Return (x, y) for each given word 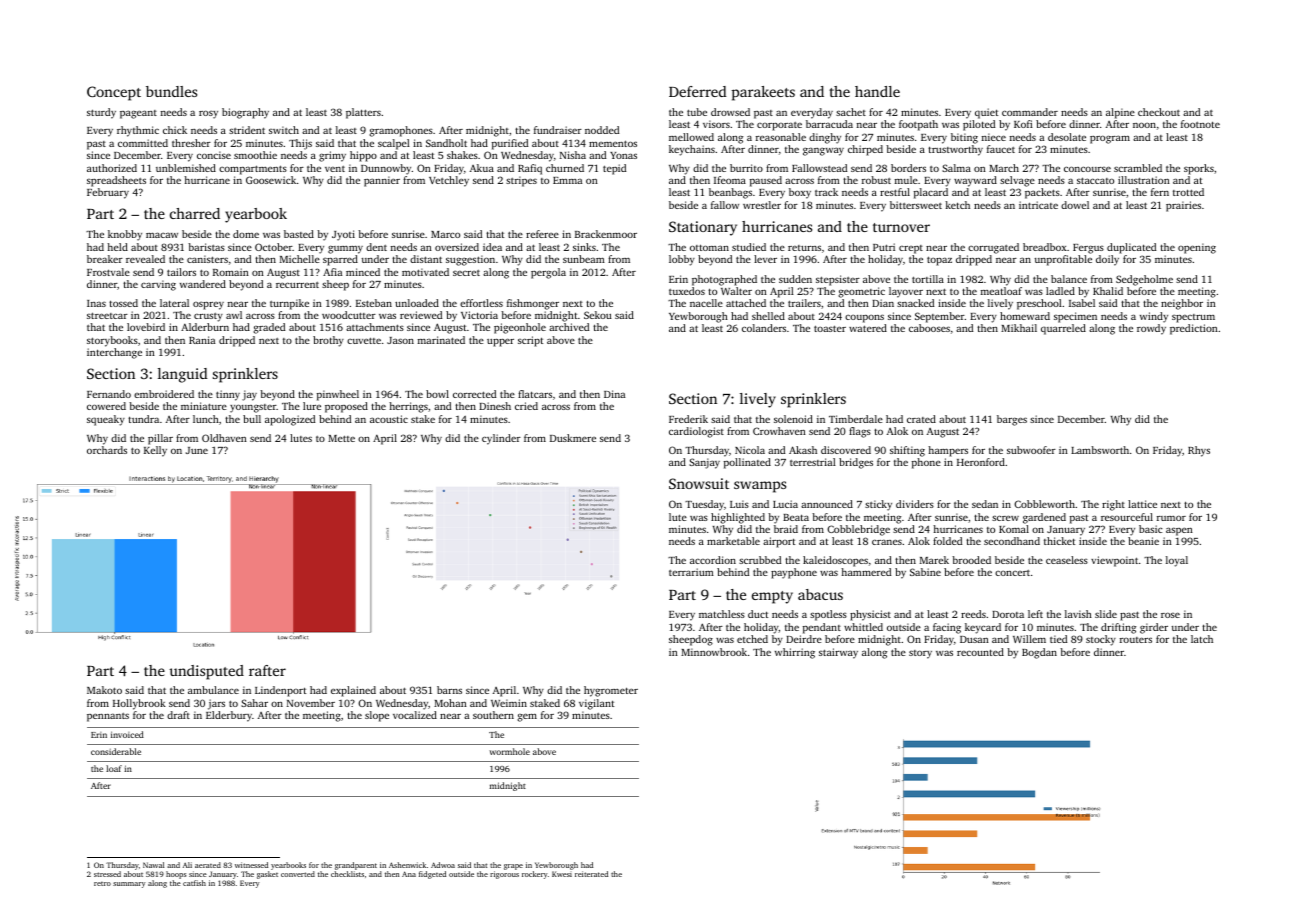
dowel (1075, 205)
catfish (194, 883)
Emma (567, 180)
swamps (760, 487)
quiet (986, 113)
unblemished (186, 168)
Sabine (925, 572)
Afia (332, 272)
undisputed (206, 672)
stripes (521, 181)
